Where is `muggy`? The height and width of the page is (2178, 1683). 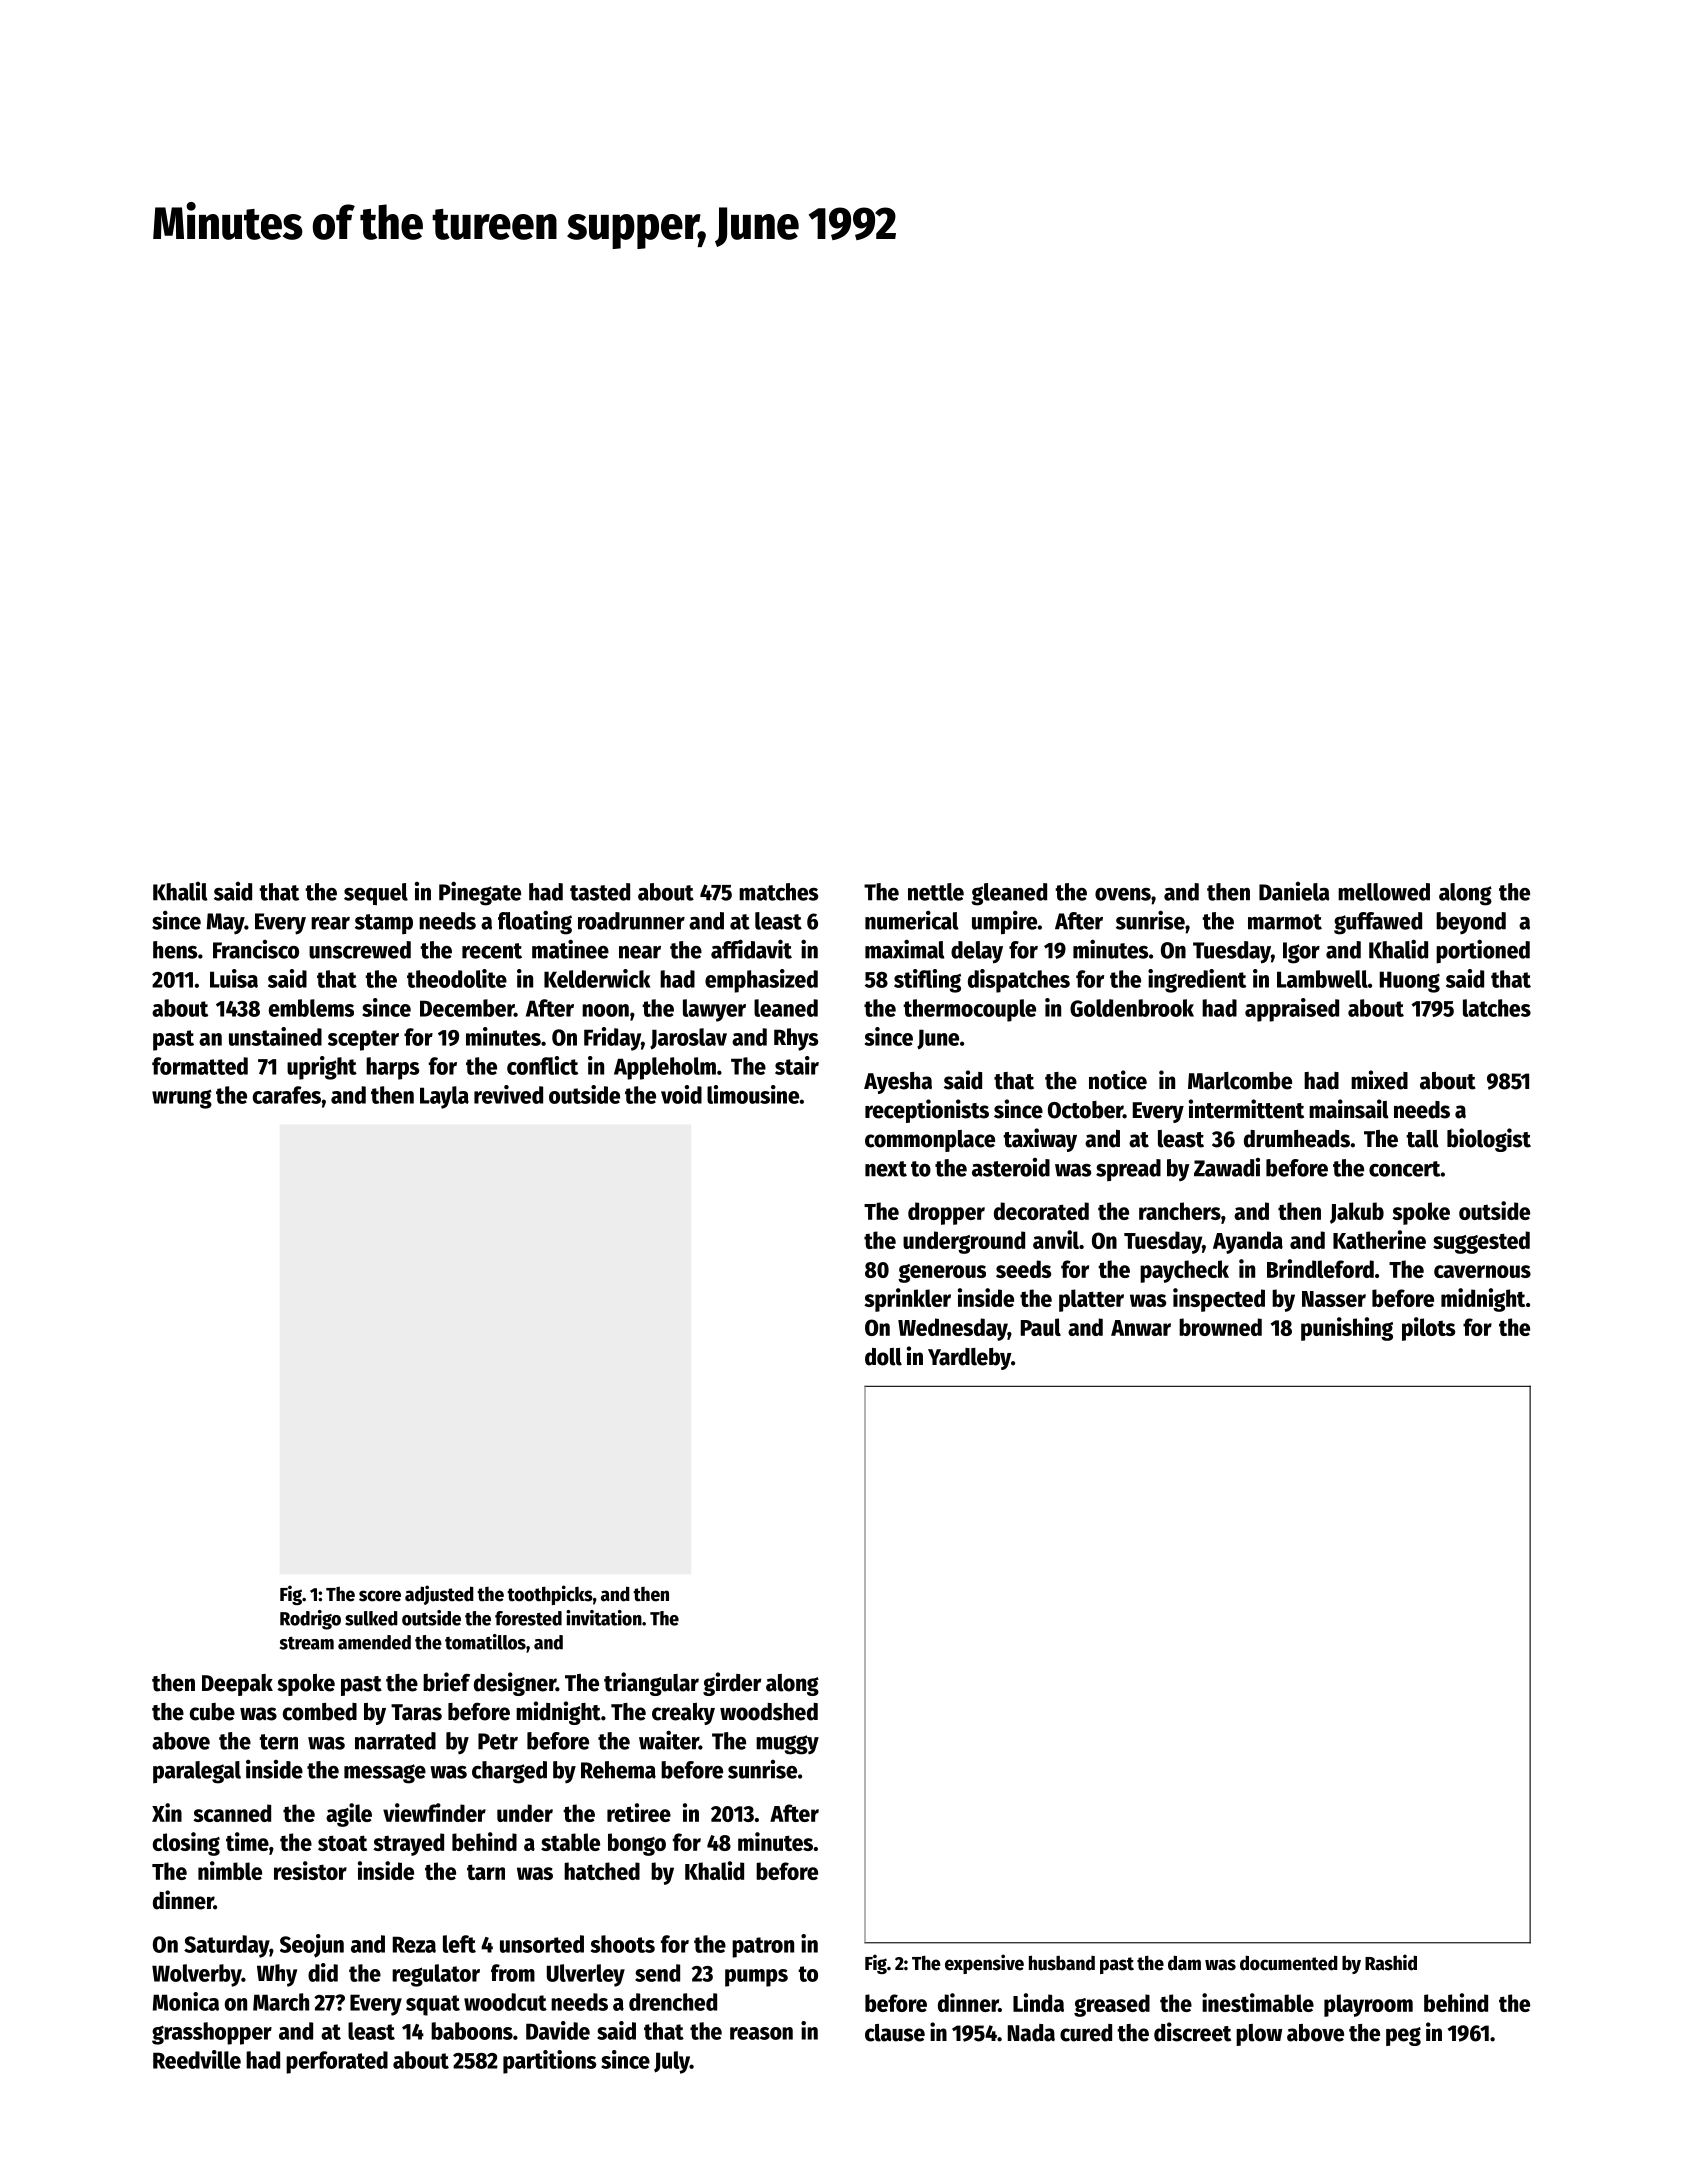
muggy is located at coordinates (787, 1745).
